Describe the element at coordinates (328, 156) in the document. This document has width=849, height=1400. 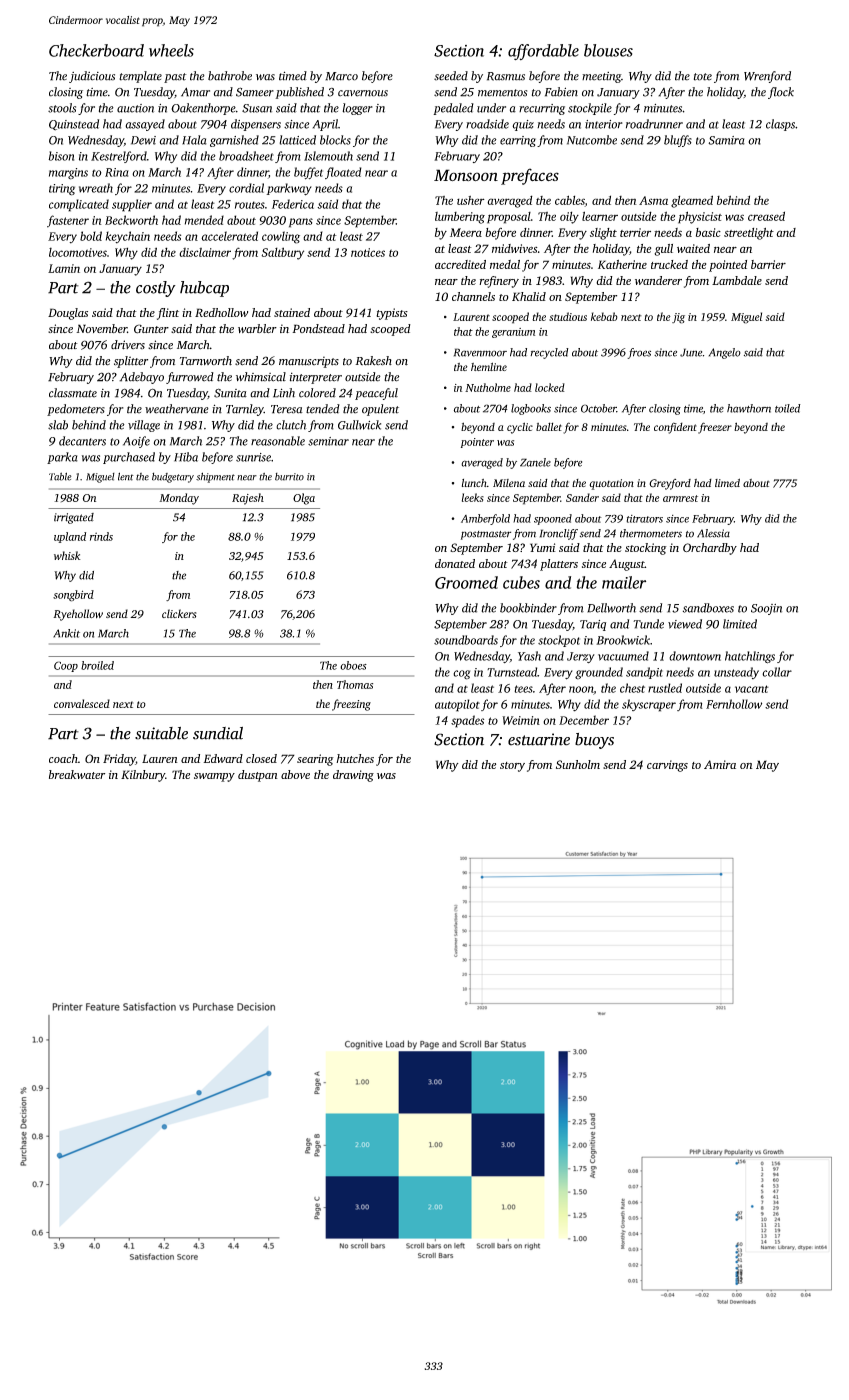
I see `Islemouth` at that location.
